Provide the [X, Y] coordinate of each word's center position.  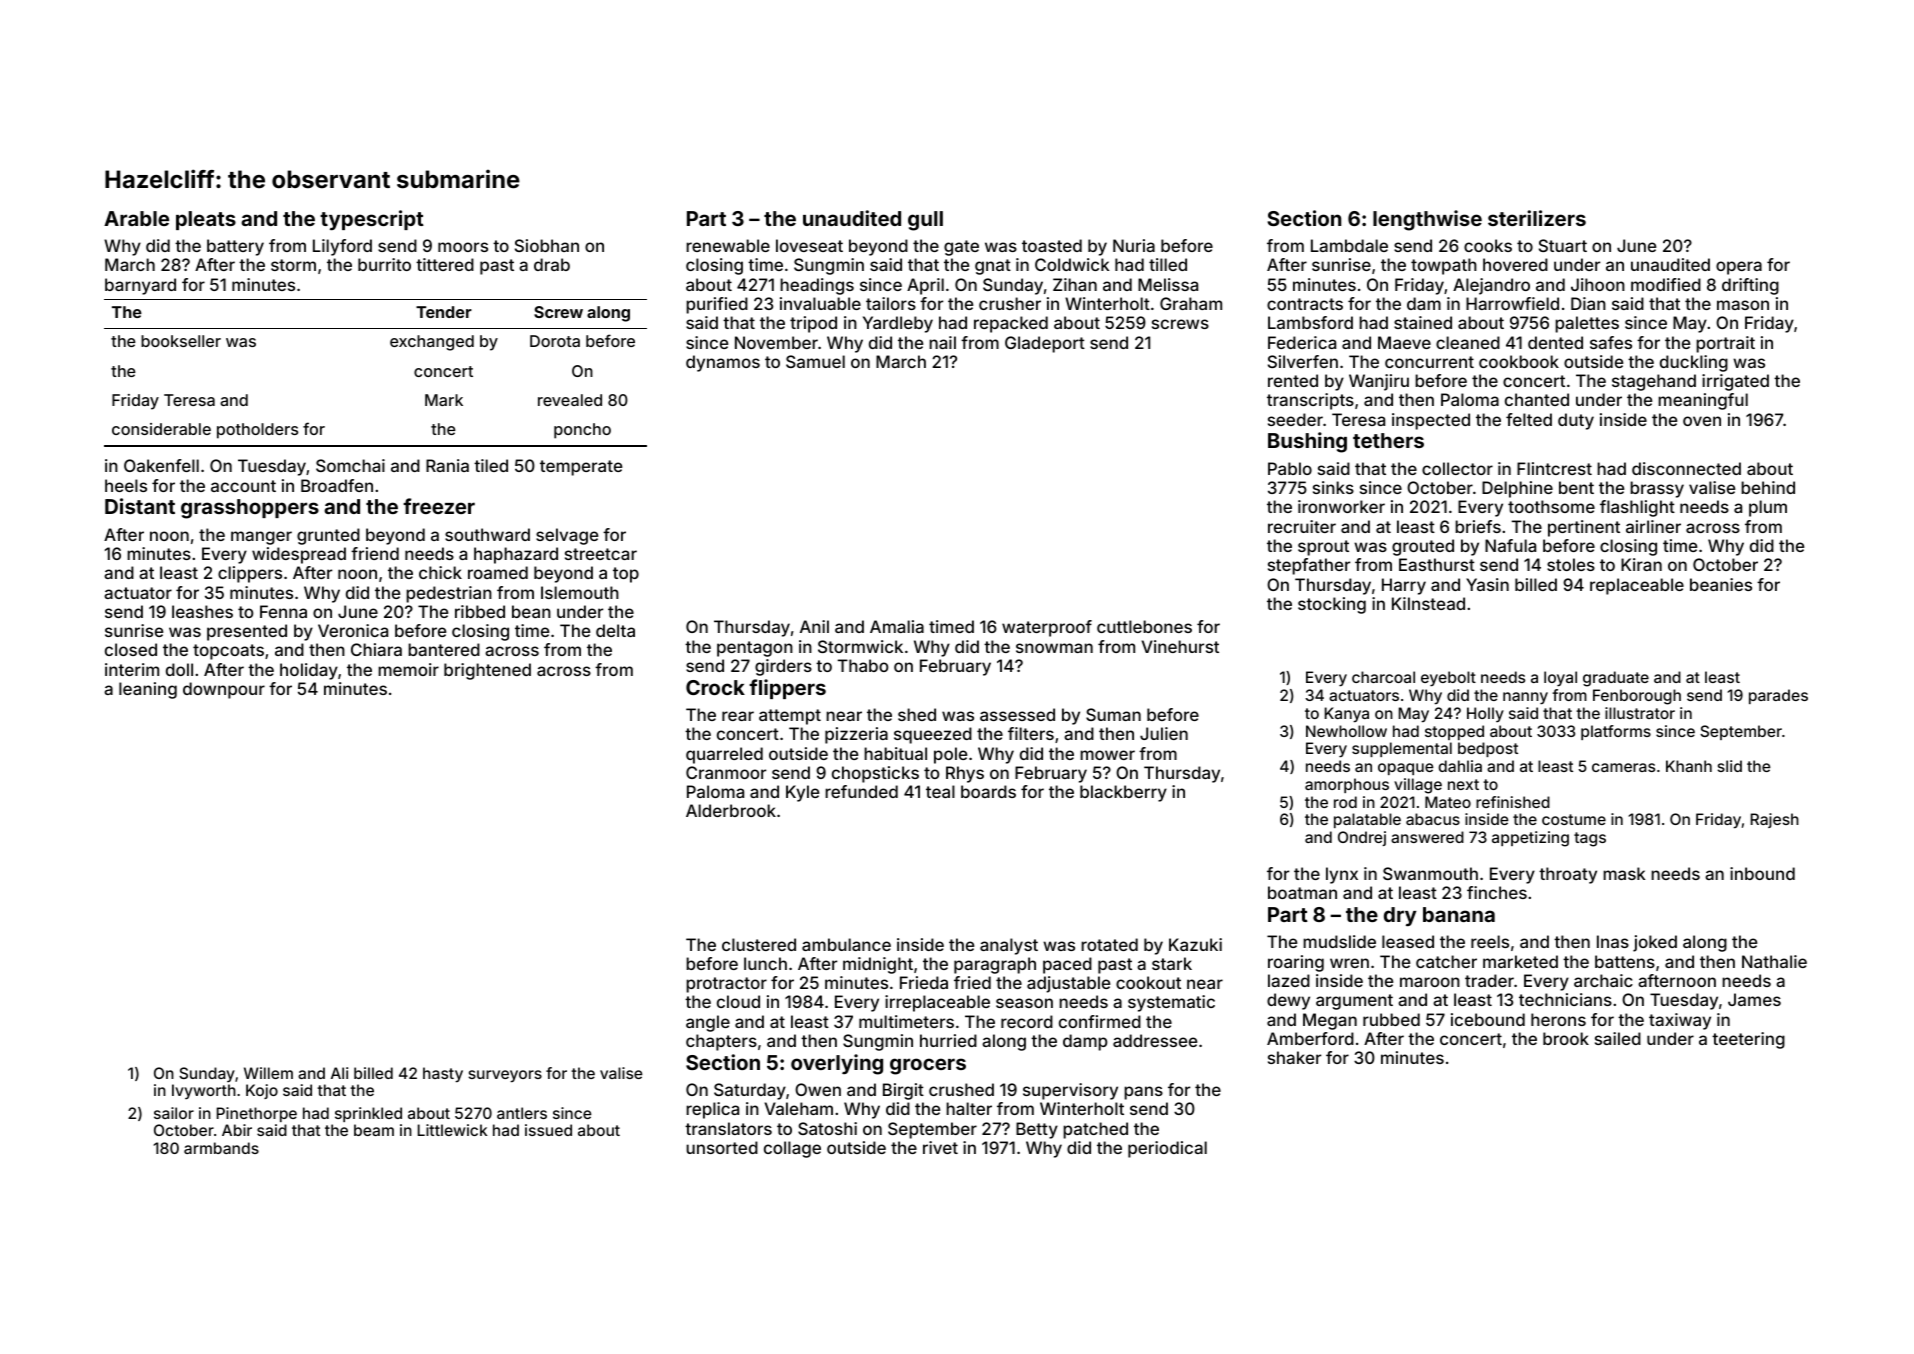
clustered [759, 944]
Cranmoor [726, 772]
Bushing [1307, 442]
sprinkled [368, 1114]
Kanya [1347, 715]
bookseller [181, 341]
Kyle [802, 793]
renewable [728, 245]
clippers [250, 574]
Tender [444, 312]
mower [1107, 755]
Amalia [897, 626]
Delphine [1517, 489]
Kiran [1641, 564]
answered [1427, 837]
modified [1666, 284]
